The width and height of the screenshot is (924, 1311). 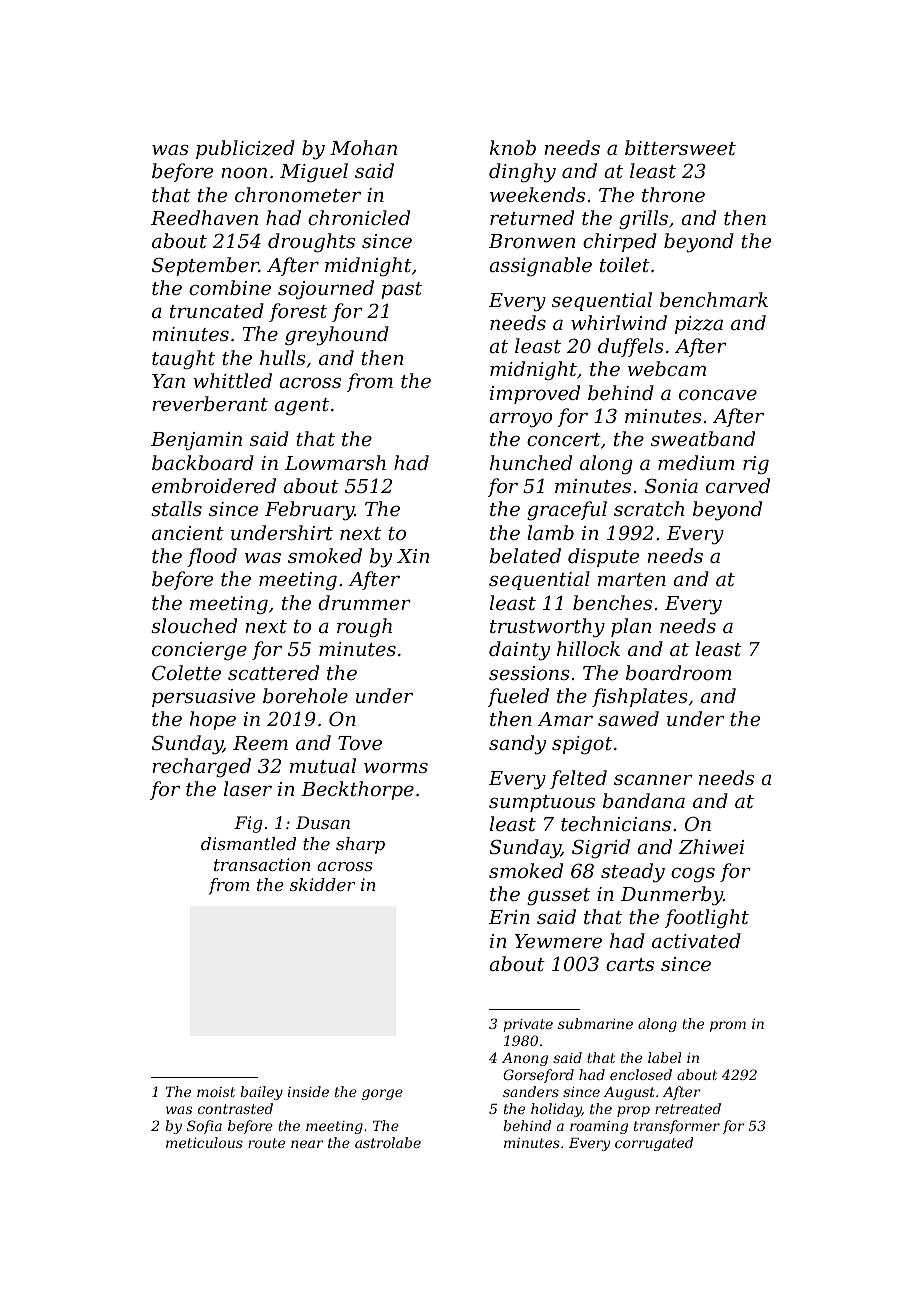 What do you see at coordinates (578, 779) in the screenshot?
I see `felted` at bounding box center [578, 779].
